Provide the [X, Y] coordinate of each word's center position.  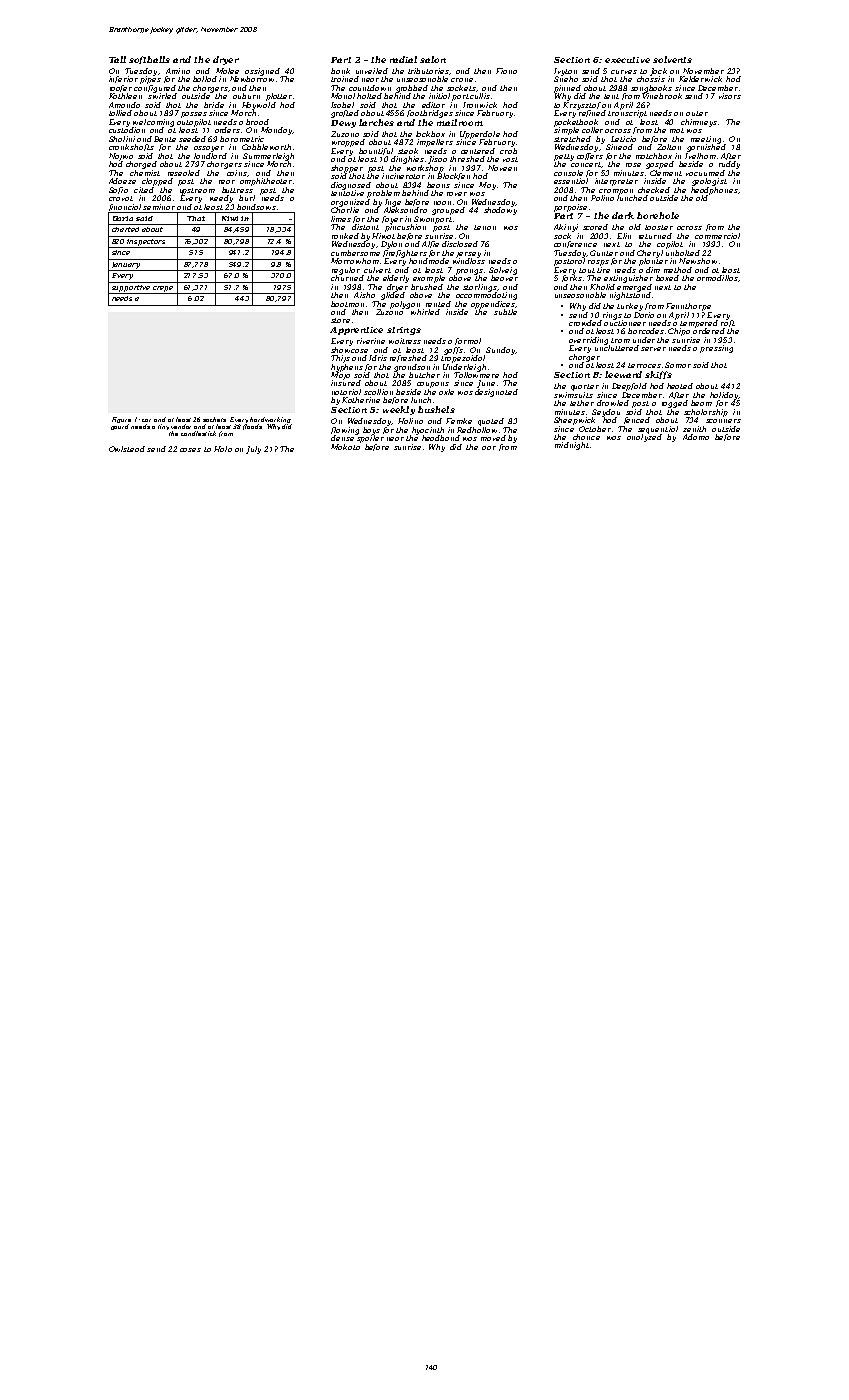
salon [433, 59]
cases [190, 450]
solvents [672, 59]
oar [489, 448]
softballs [149, 60]
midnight [572, 446]
